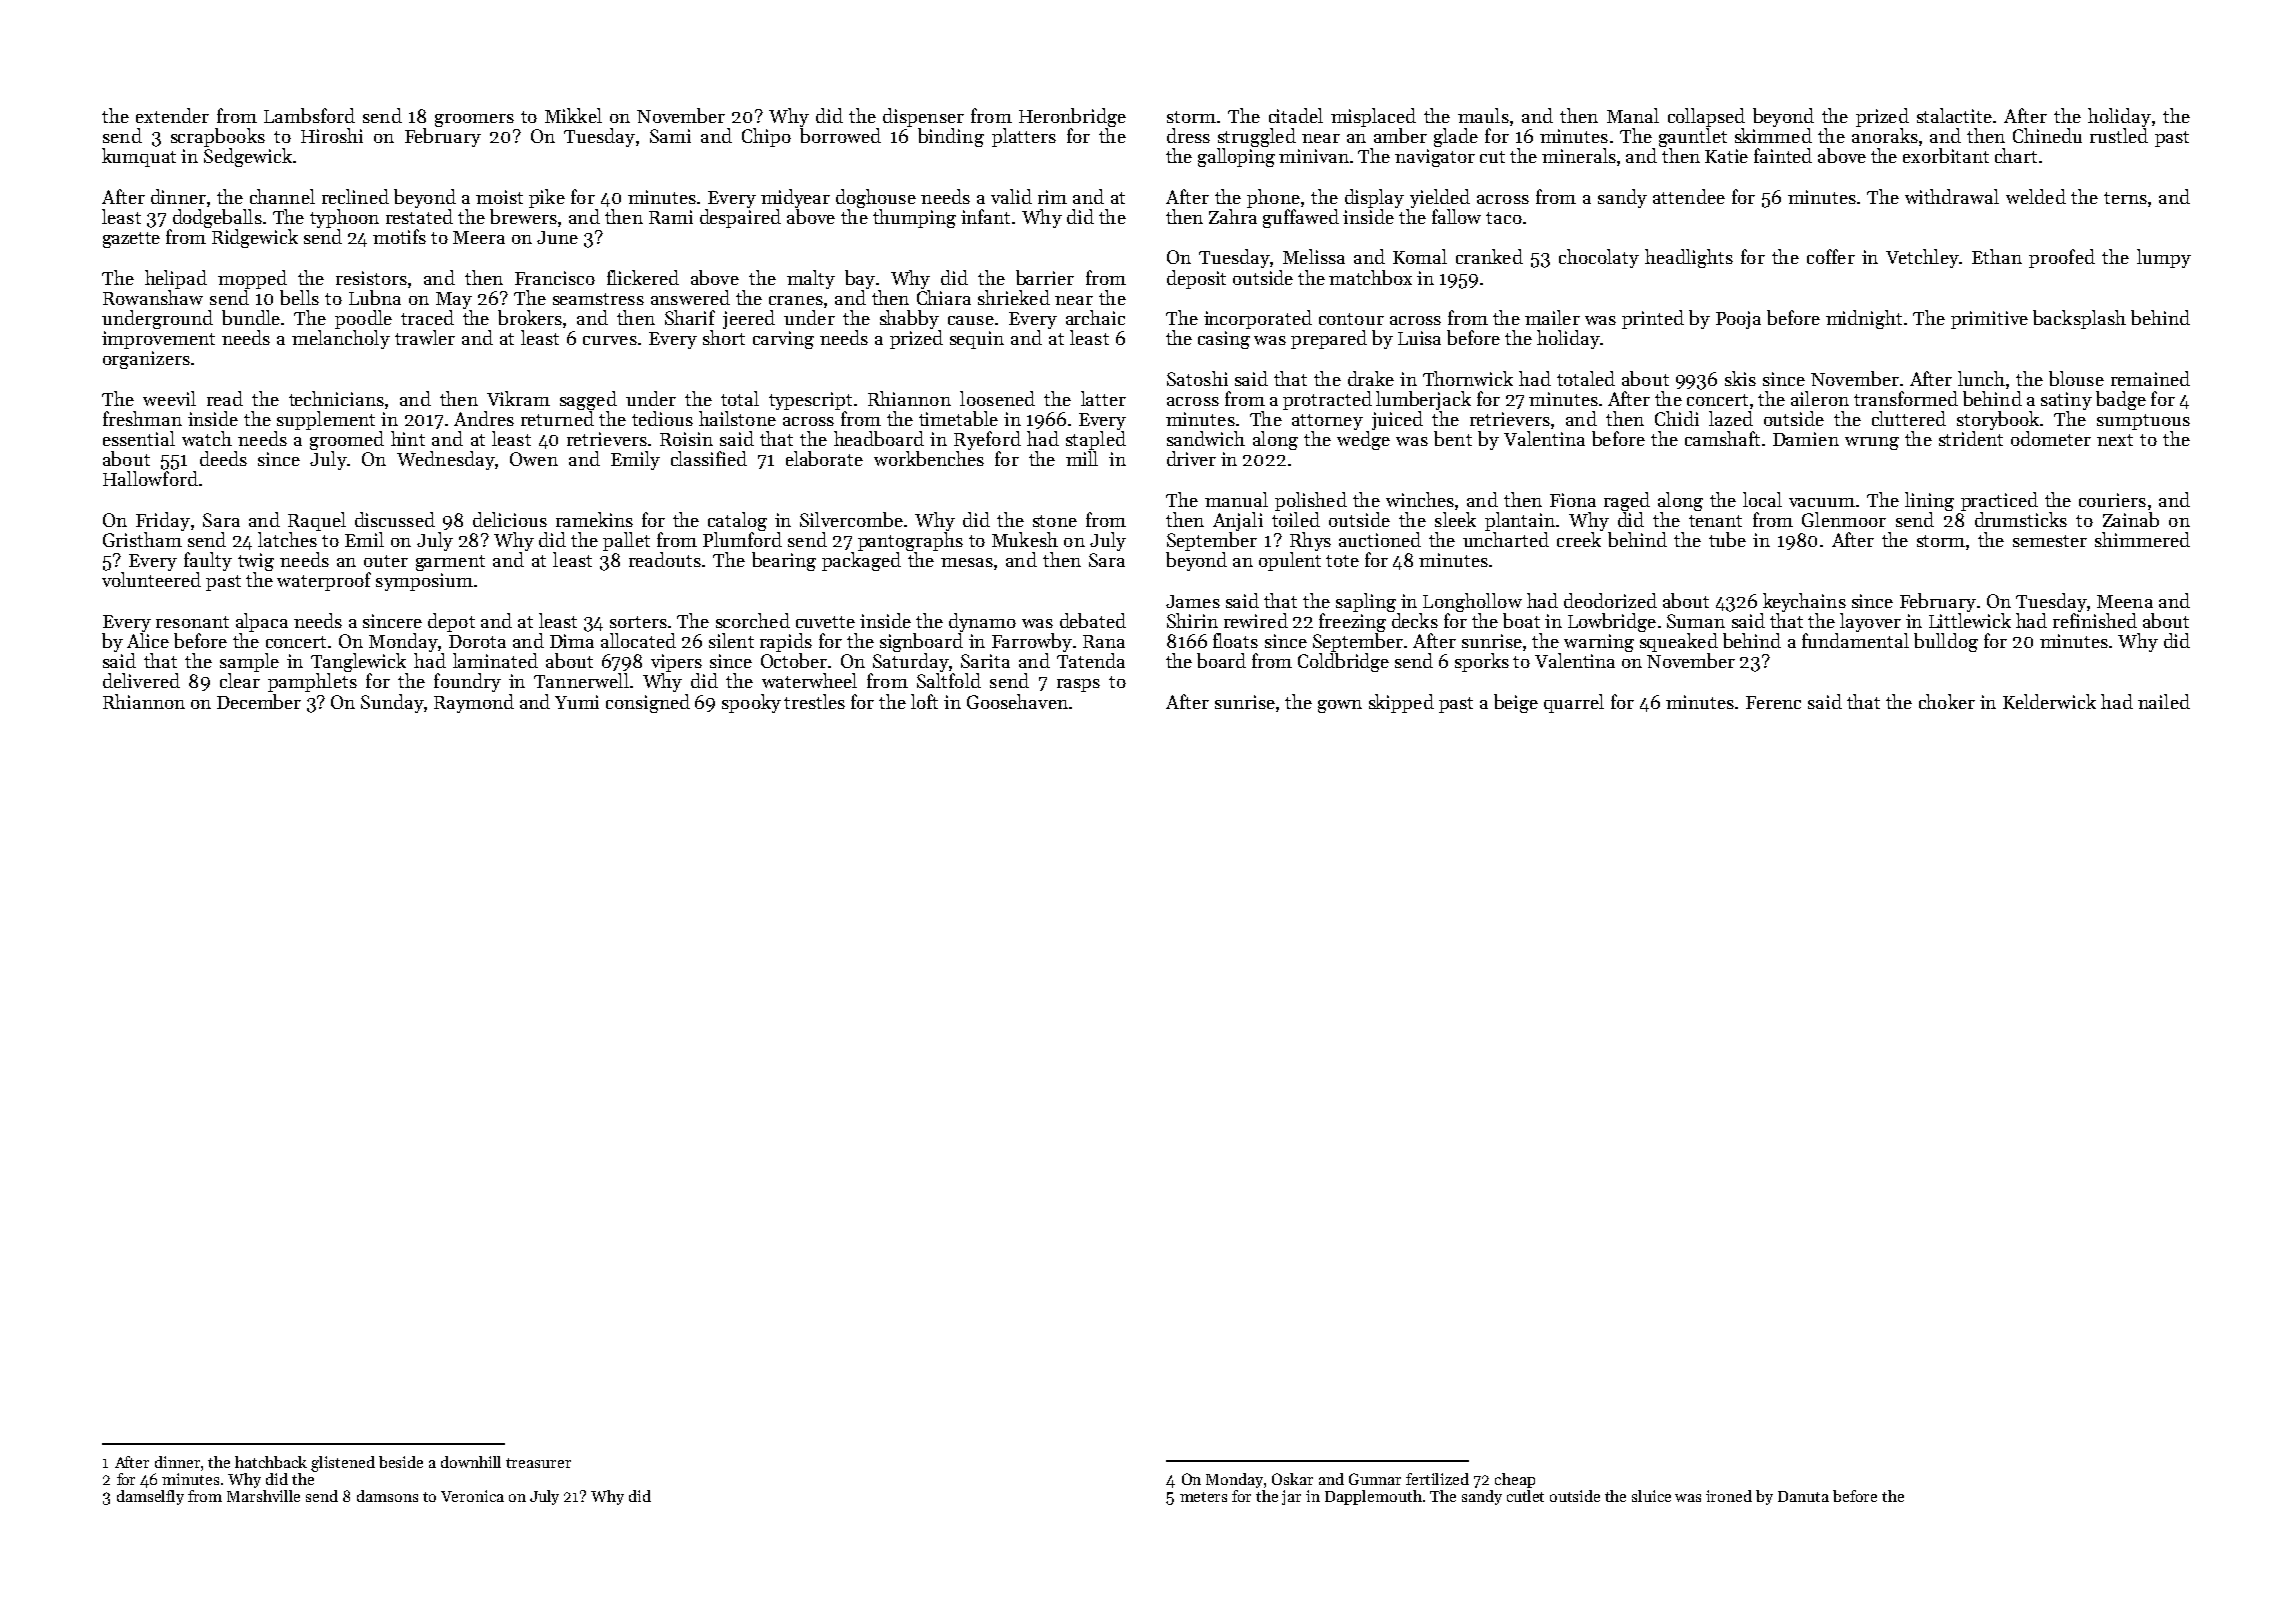 The image size is (2292, 1620). What do you see at coordinates (648, 703) in the screenshot?
I see `consigned` at bounding box center [648, 703].
